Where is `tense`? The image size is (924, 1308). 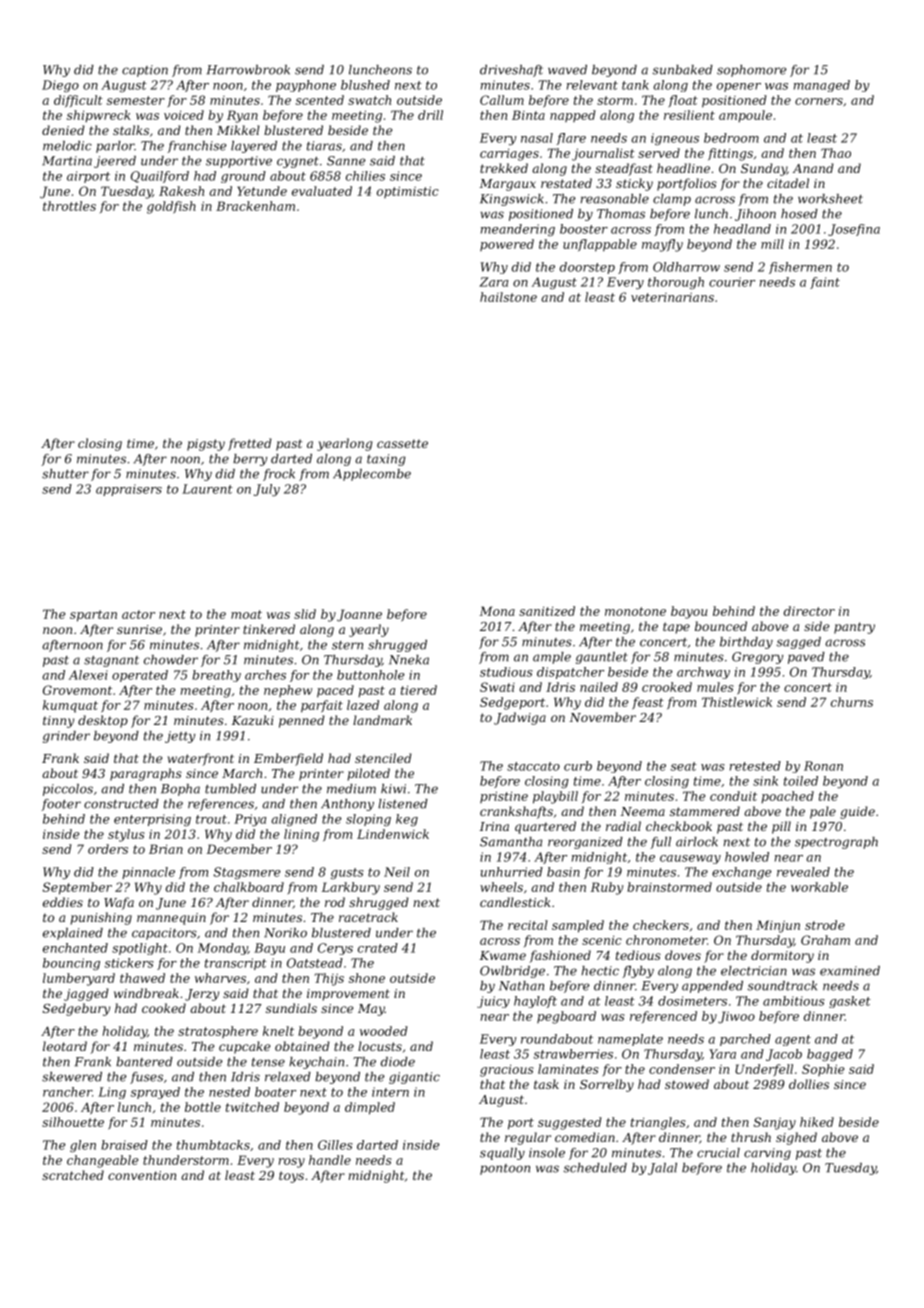 tense is located at coordinates (268, 1062).
